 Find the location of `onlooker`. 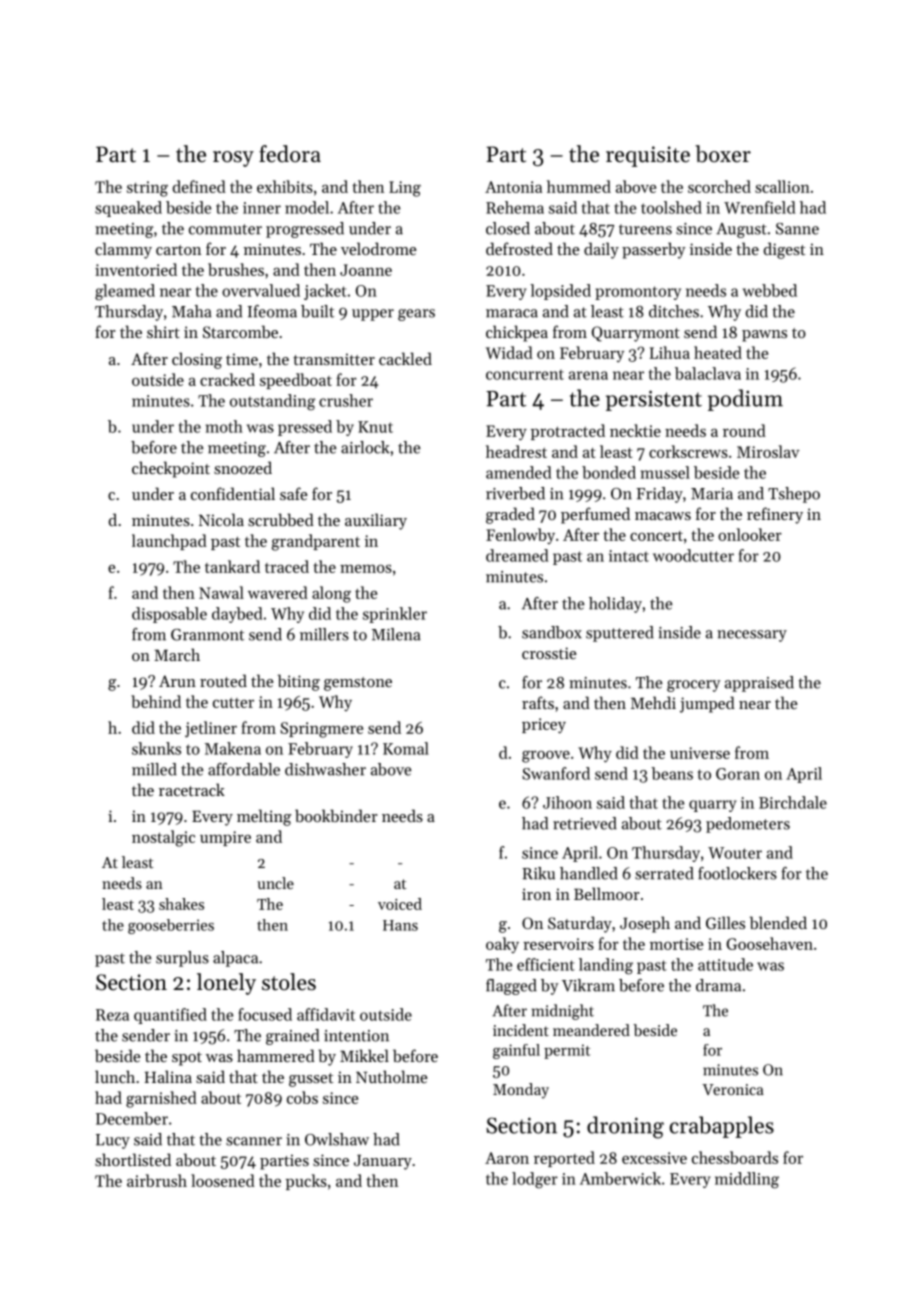

onlooker is located at coordinates (750, 534).
